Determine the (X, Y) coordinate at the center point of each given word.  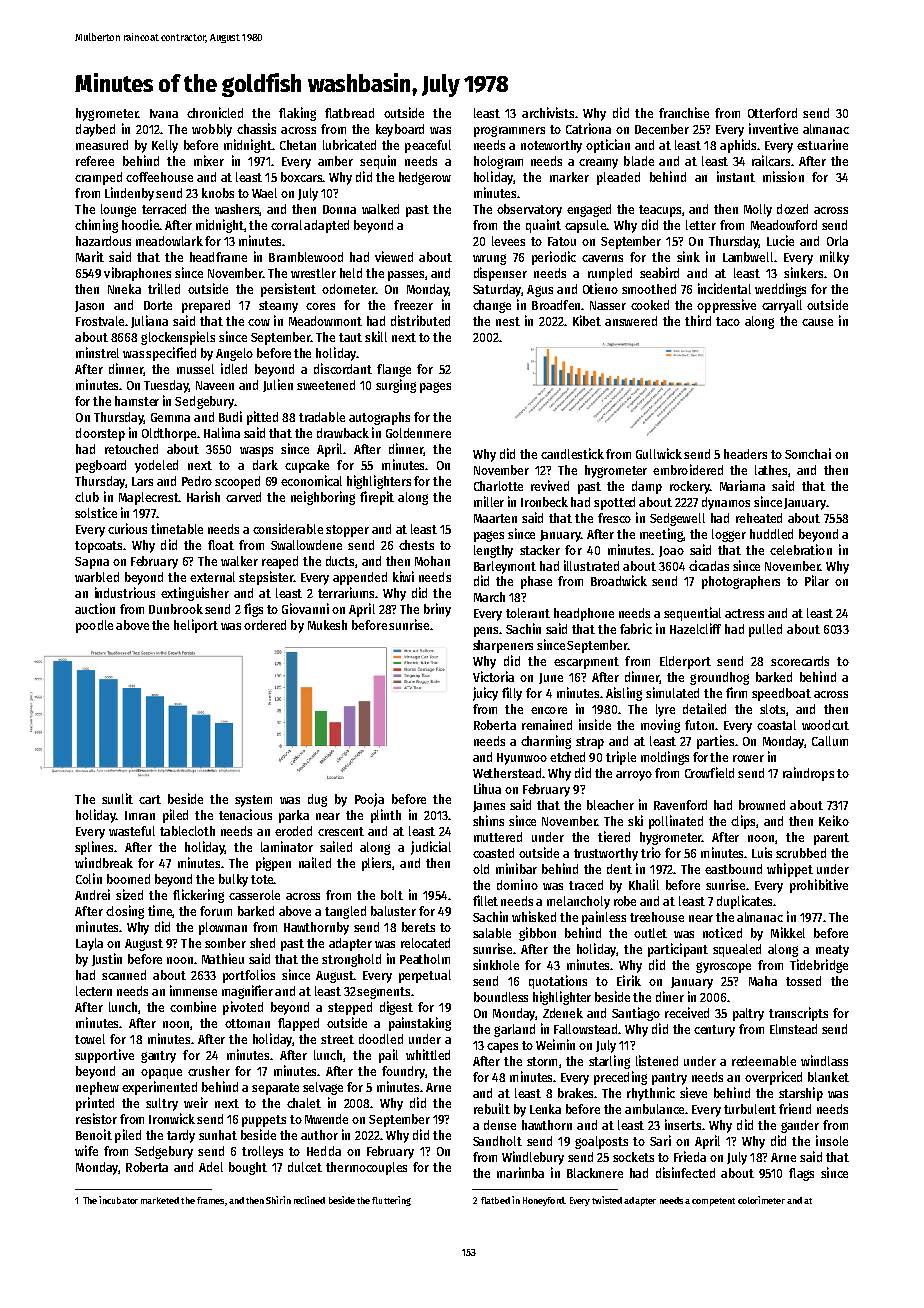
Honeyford (543, 1201)
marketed (160, 1200)
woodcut (825, 725)
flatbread (349, 113)
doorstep (100, 434)
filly (512, 694)
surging (396, 386)
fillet (485, 900)
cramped (98, 178)
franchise (684, 112)
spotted (614, 503)
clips (744, 822)
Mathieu (223, 958)
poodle (94, 626)
